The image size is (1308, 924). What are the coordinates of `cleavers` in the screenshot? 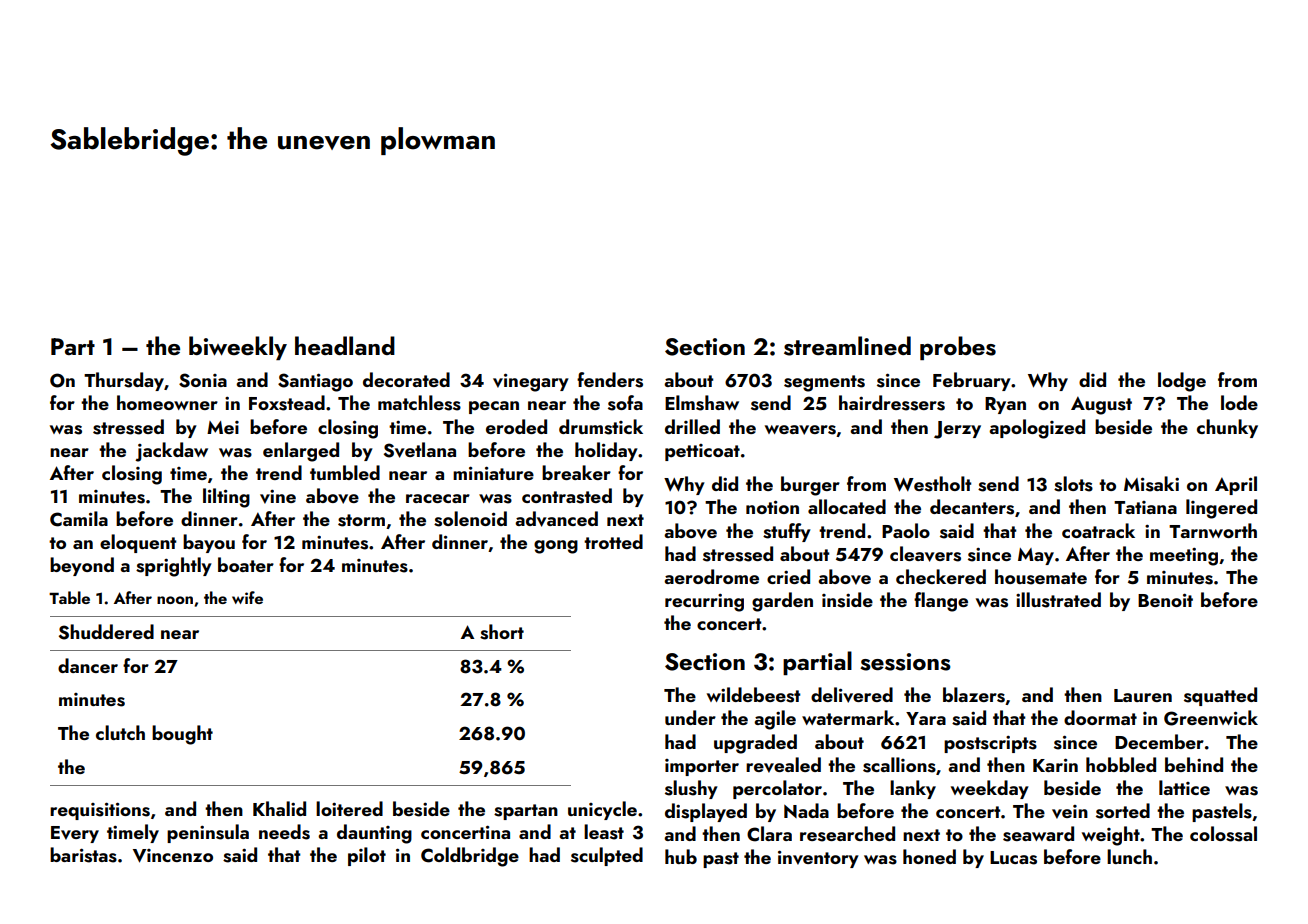 It's located at (925, 554).
